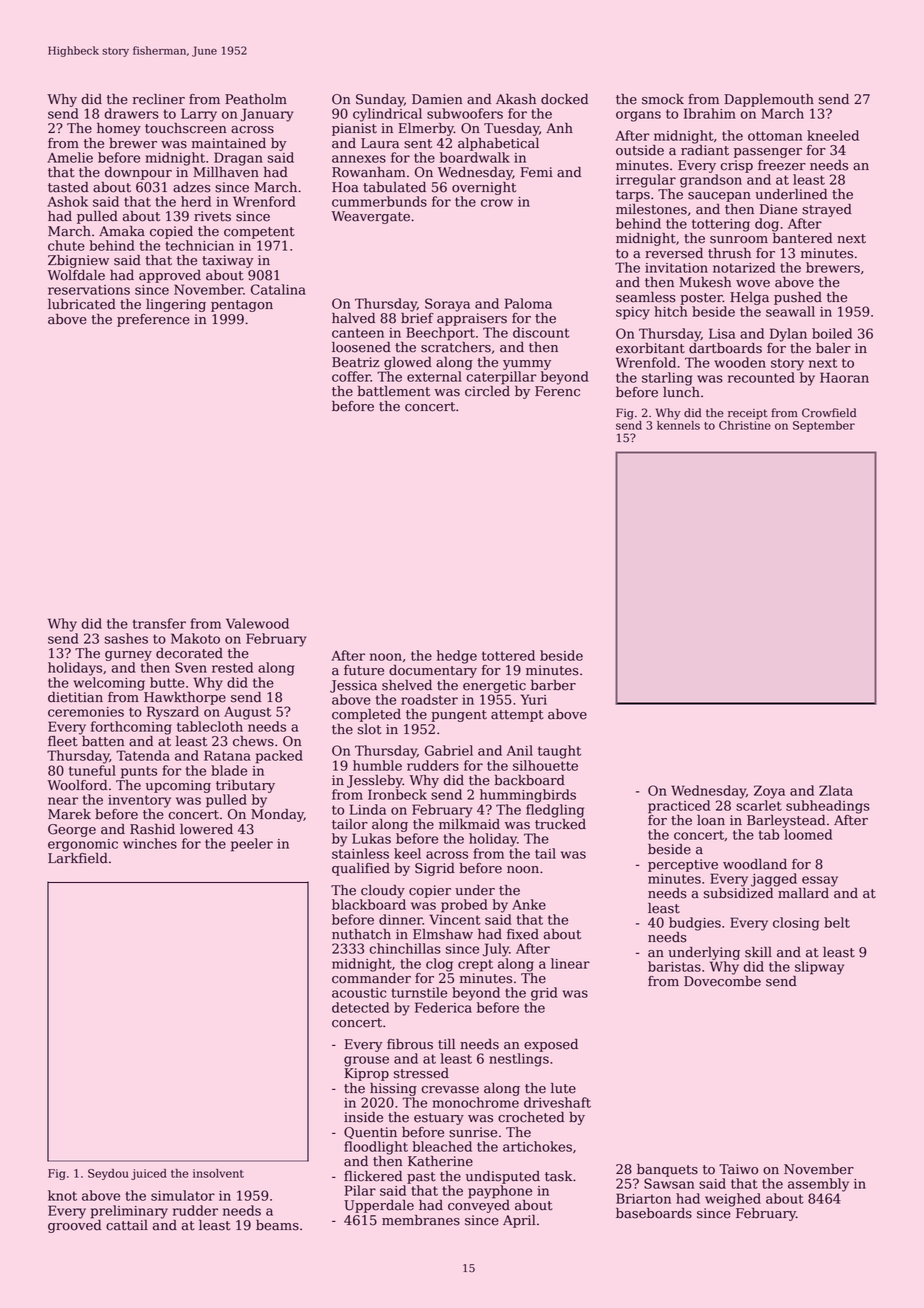 The image size is (924, 1308). Describe the element at coordinates (257, 623) in the page. I see `Valewood` at that location.
